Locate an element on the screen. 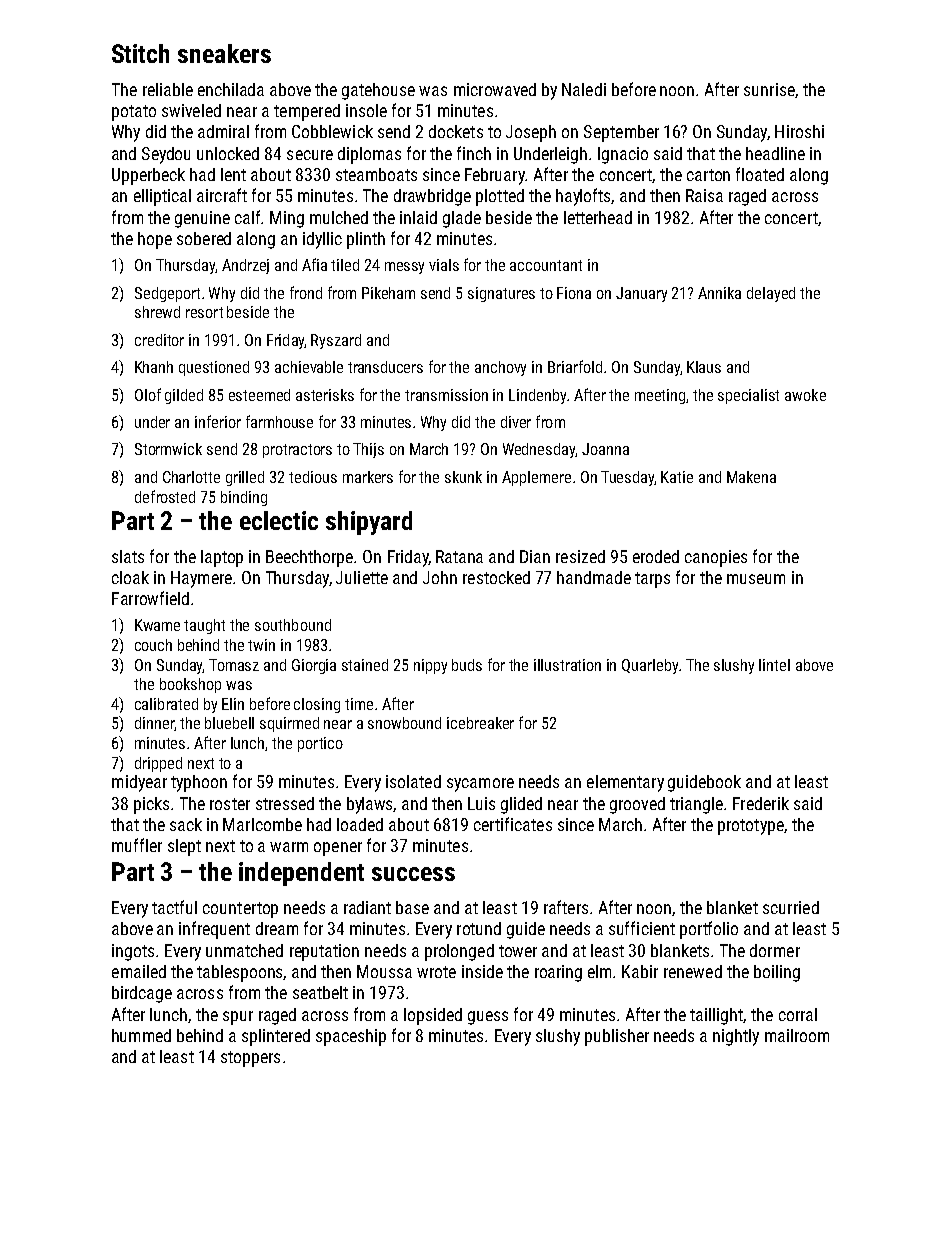 Image resolution: width=952 pixels, height=1233 pixels. shipyard is located at coordinates (369, 523).
